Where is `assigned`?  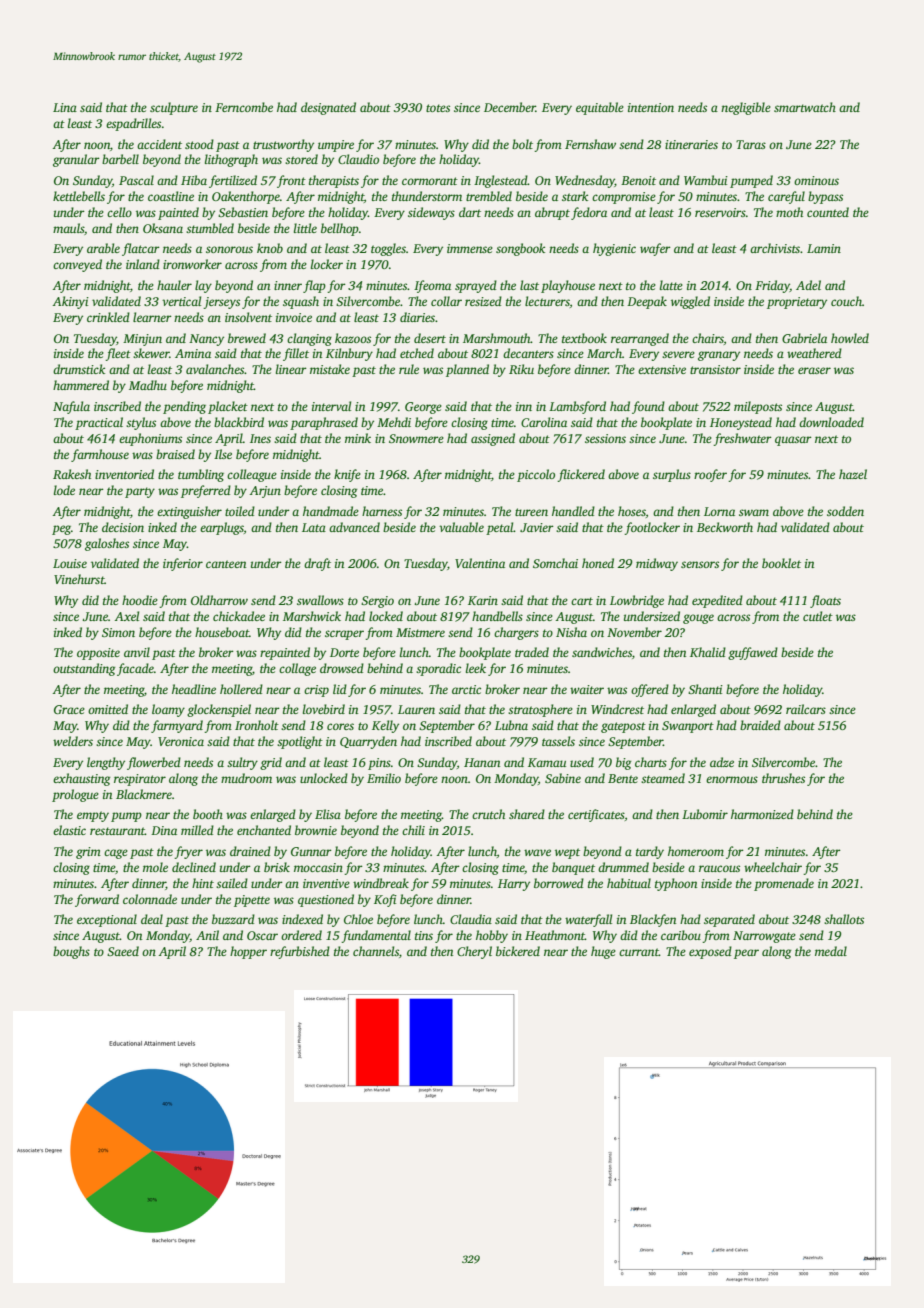 assigned is located at coordinates (493, 439).
